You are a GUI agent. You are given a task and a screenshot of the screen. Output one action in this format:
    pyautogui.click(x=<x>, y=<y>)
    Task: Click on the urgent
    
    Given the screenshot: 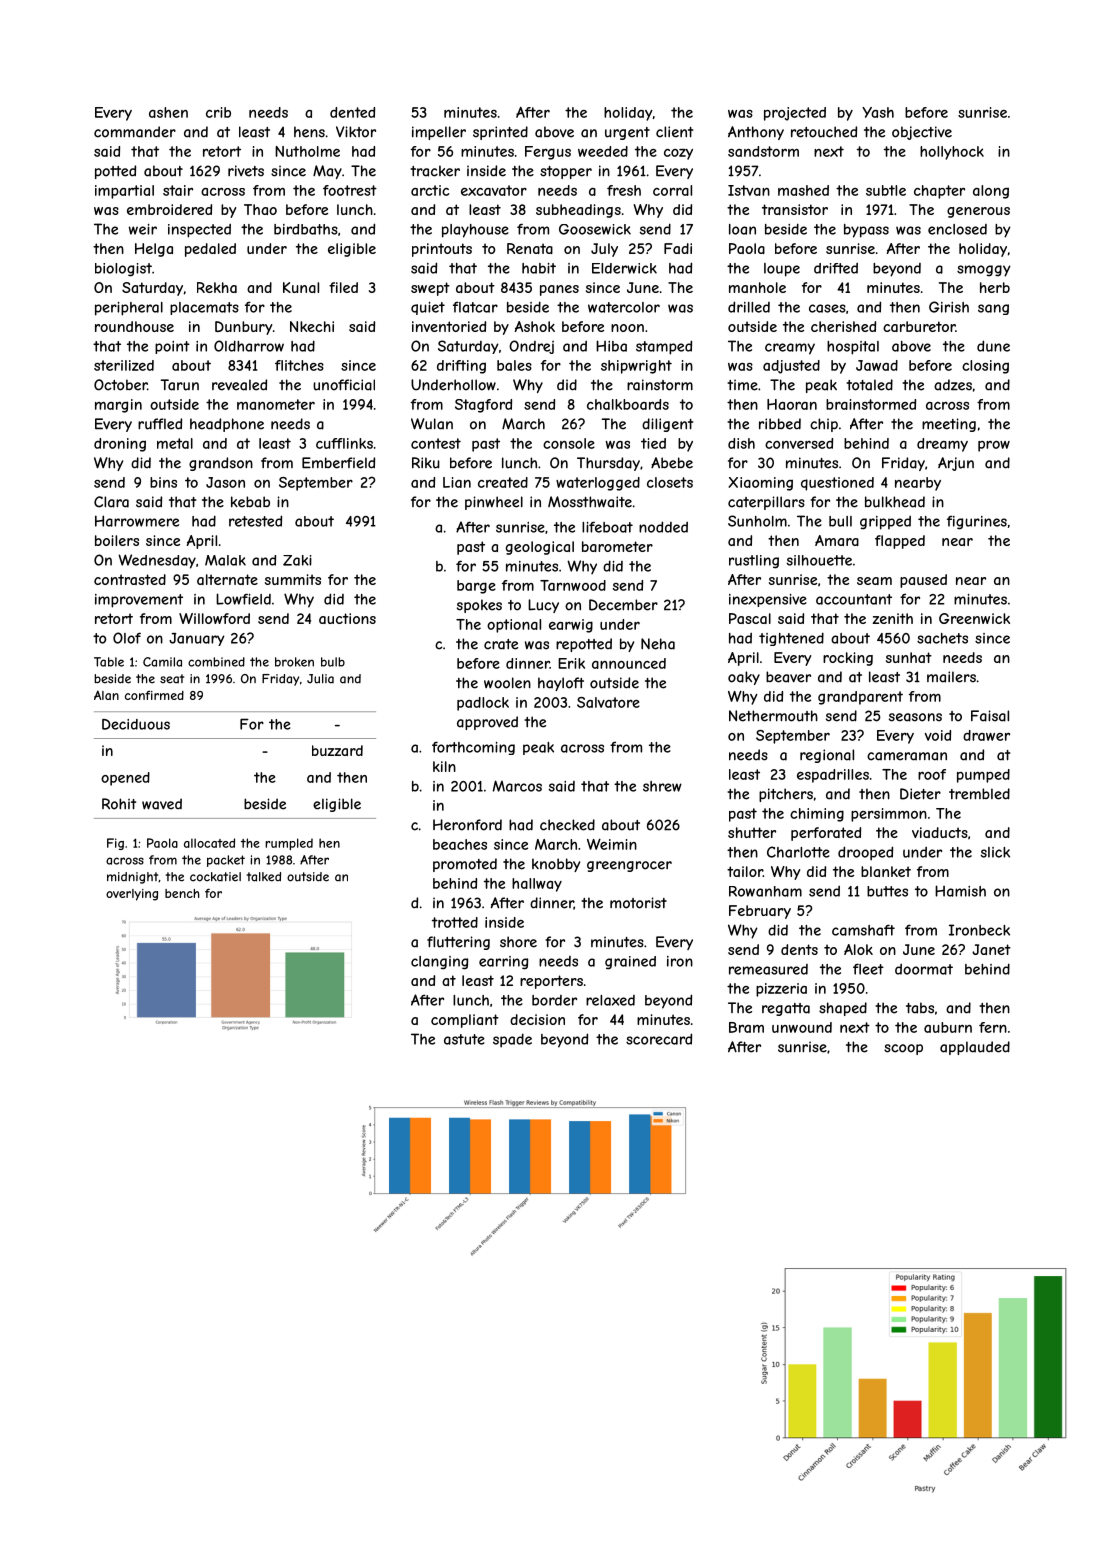 What is the action you would take?
    pyautogui.click(x=627, y=133)
